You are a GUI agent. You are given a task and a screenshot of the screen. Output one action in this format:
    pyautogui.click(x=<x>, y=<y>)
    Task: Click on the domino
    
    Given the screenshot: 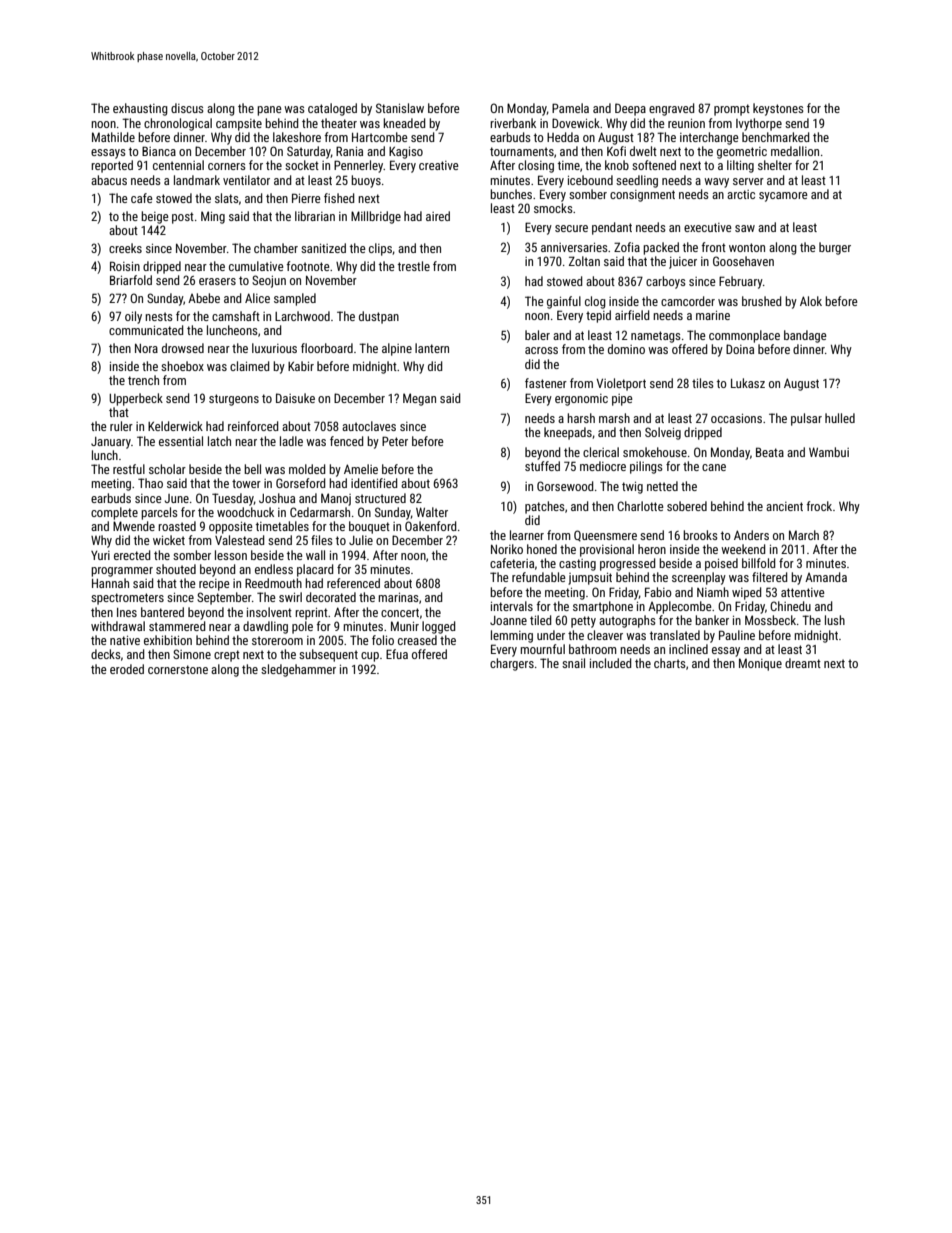 What is the action you would take?
    pyautogui.click(x=626, y=349)
